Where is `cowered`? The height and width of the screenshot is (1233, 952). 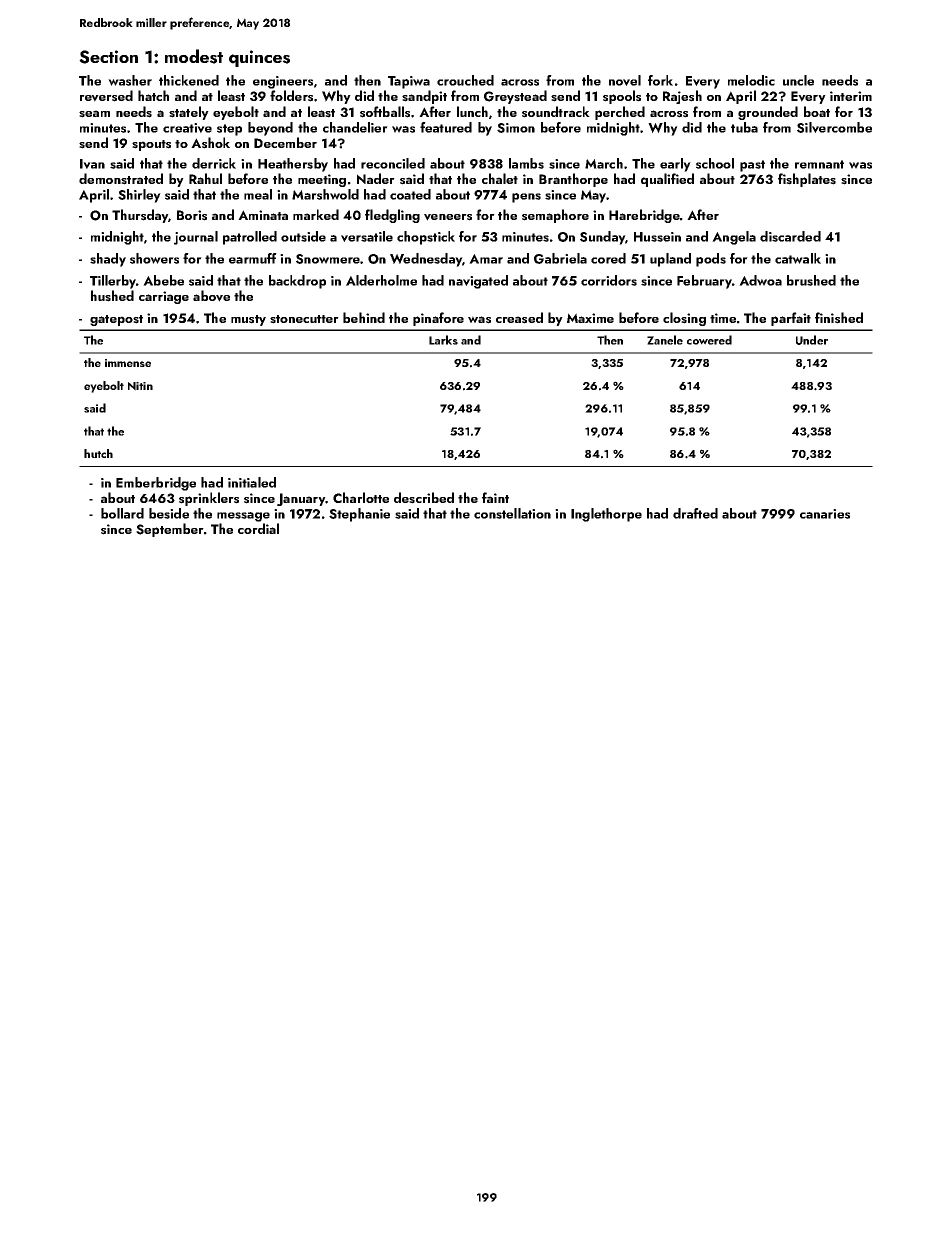
cowered is located at coordinates (709, 340).
